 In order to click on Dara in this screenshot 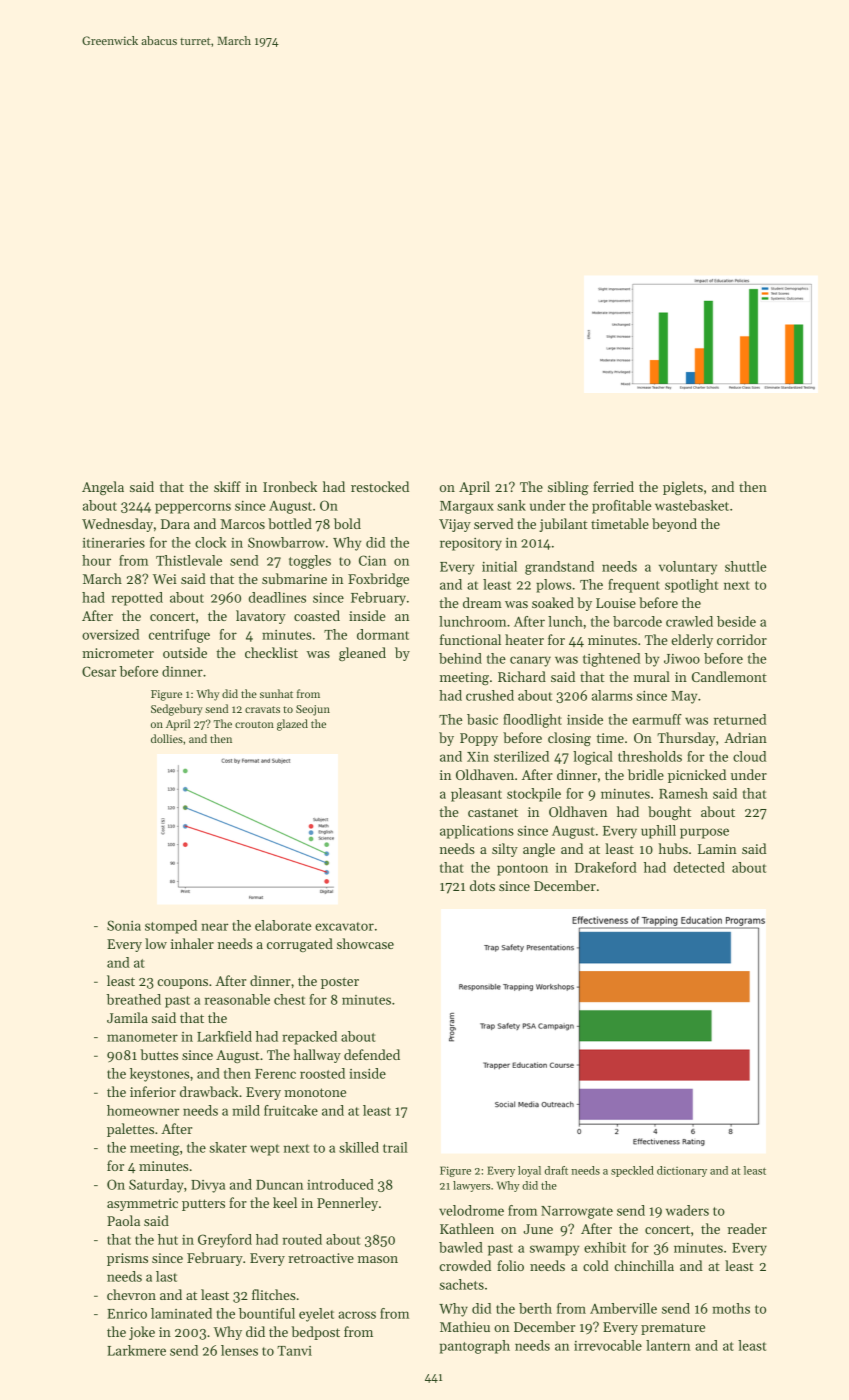, I will do `click(175, 524)`.
